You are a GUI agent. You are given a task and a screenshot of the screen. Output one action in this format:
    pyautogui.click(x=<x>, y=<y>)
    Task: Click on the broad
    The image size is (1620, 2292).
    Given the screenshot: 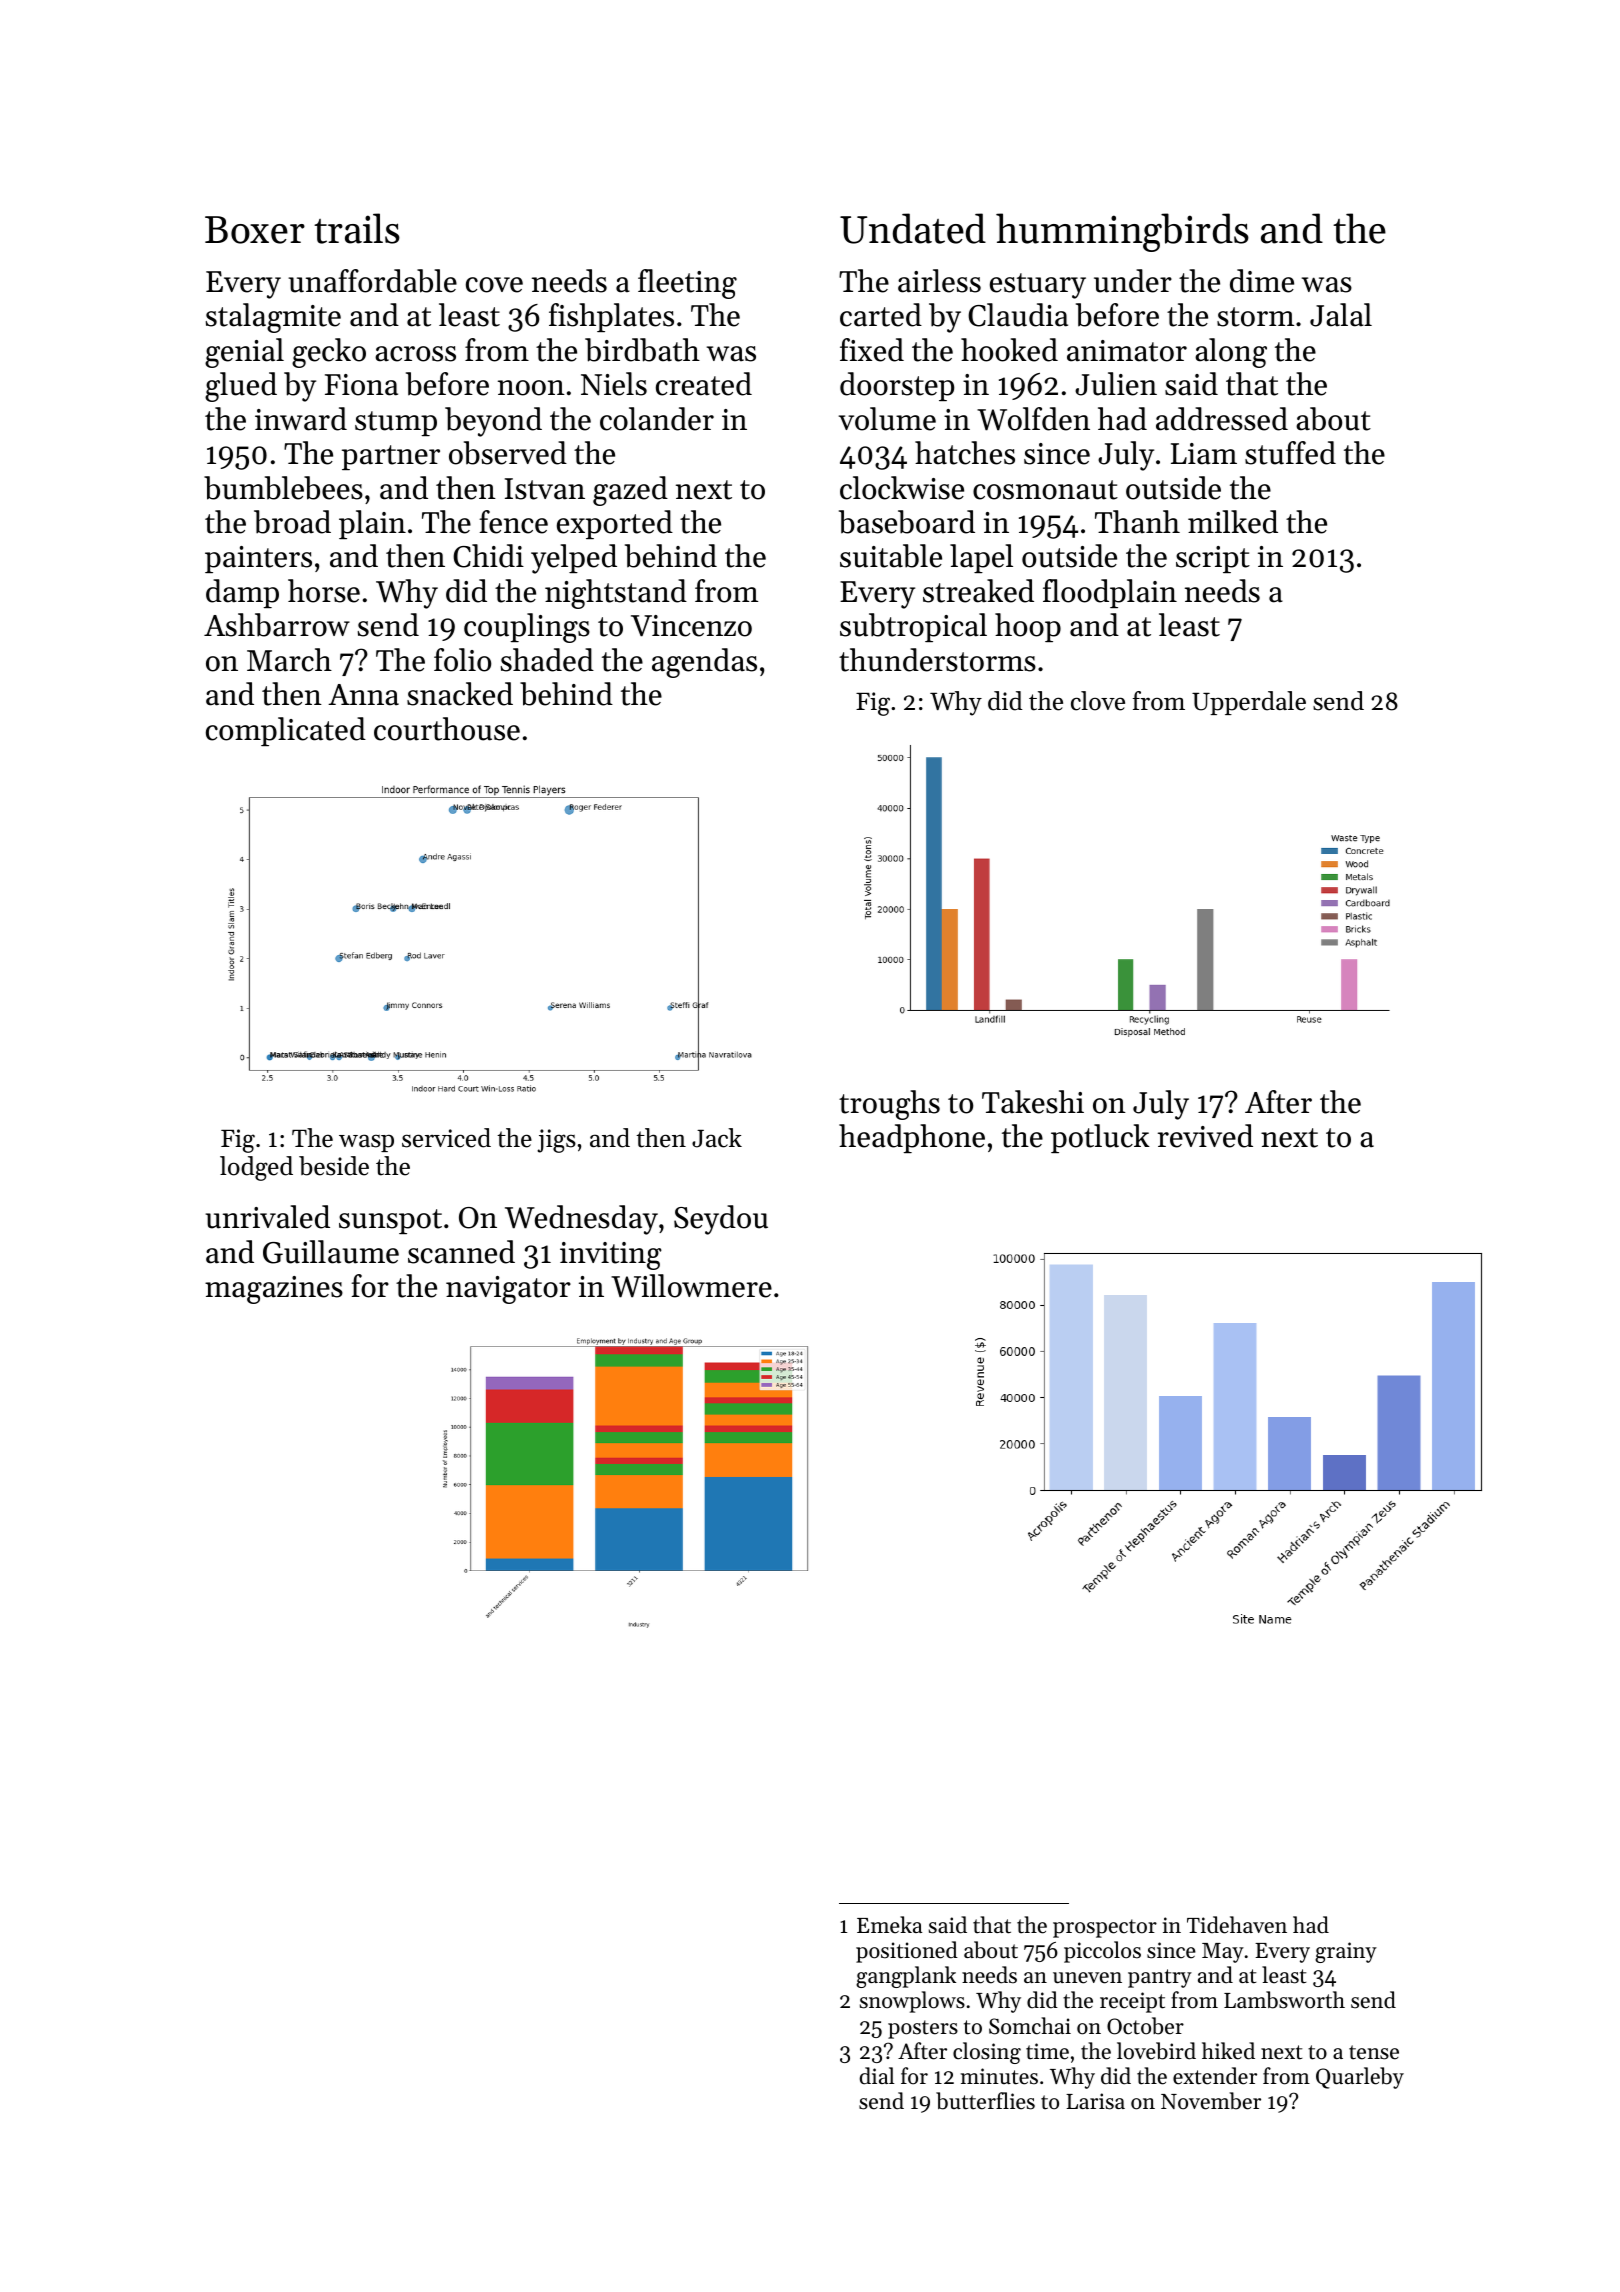 What is the action you would take?
    pyautogui.click(x=292, y=522)
